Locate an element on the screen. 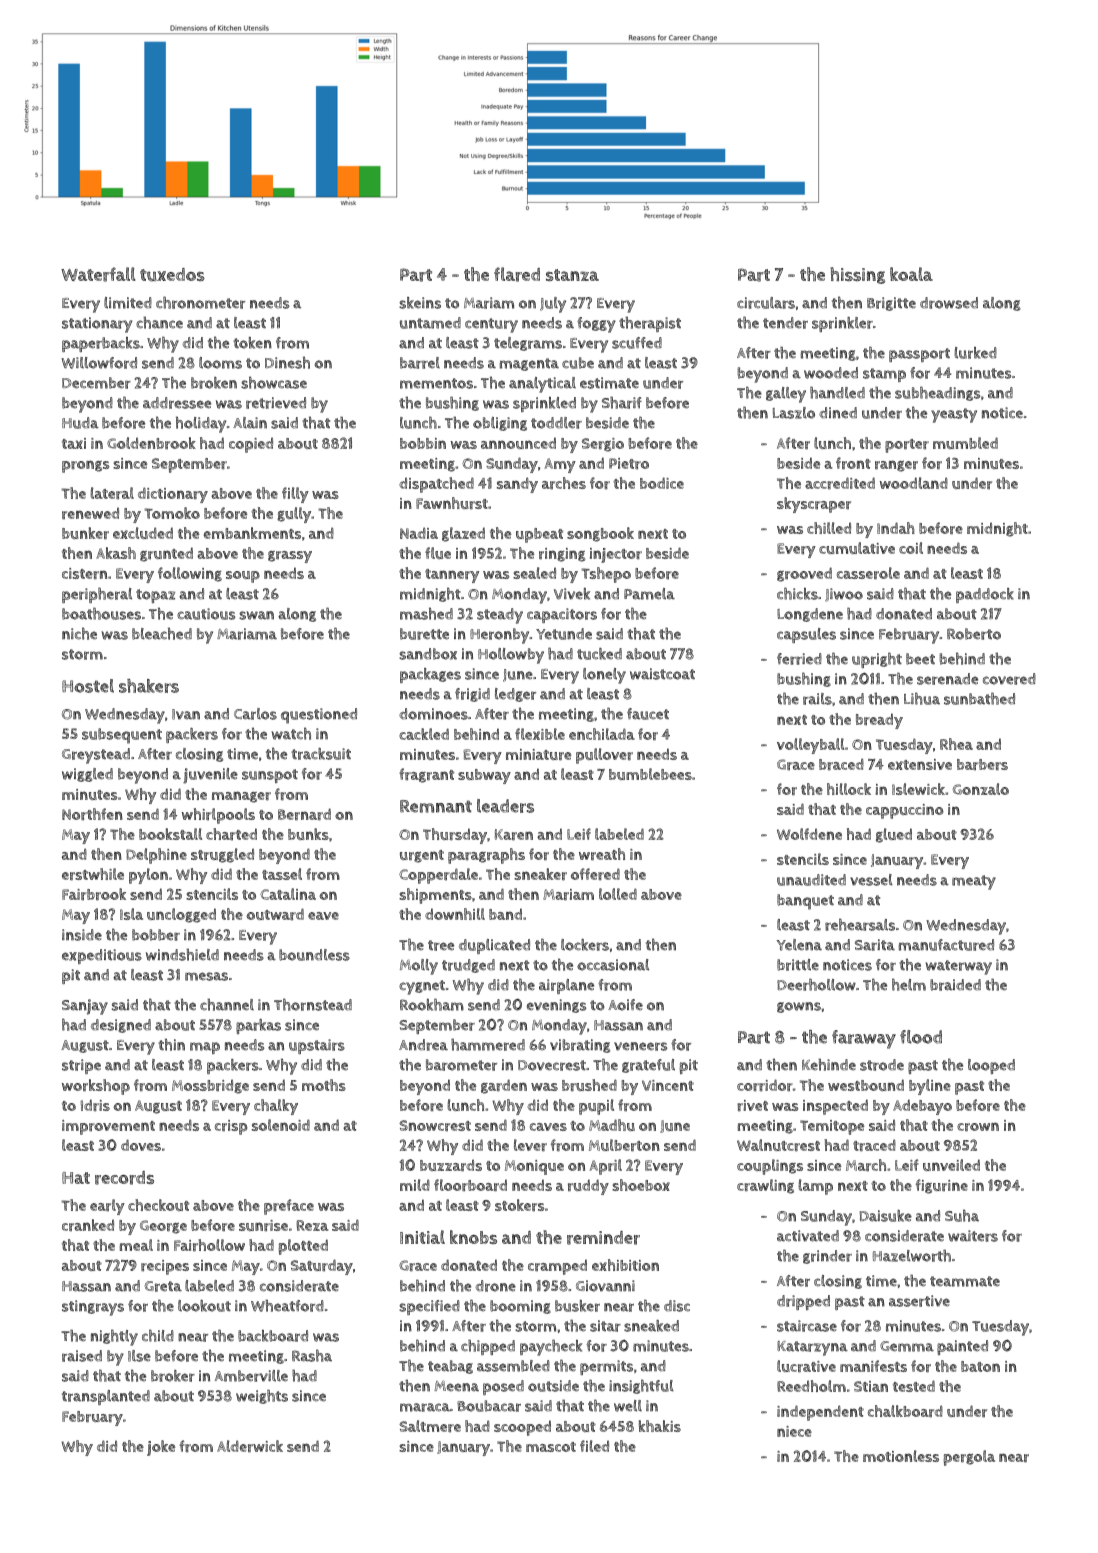 This screenshot has width=1098, height=1553. Saltmere is located at coordinates (430, 1426).
